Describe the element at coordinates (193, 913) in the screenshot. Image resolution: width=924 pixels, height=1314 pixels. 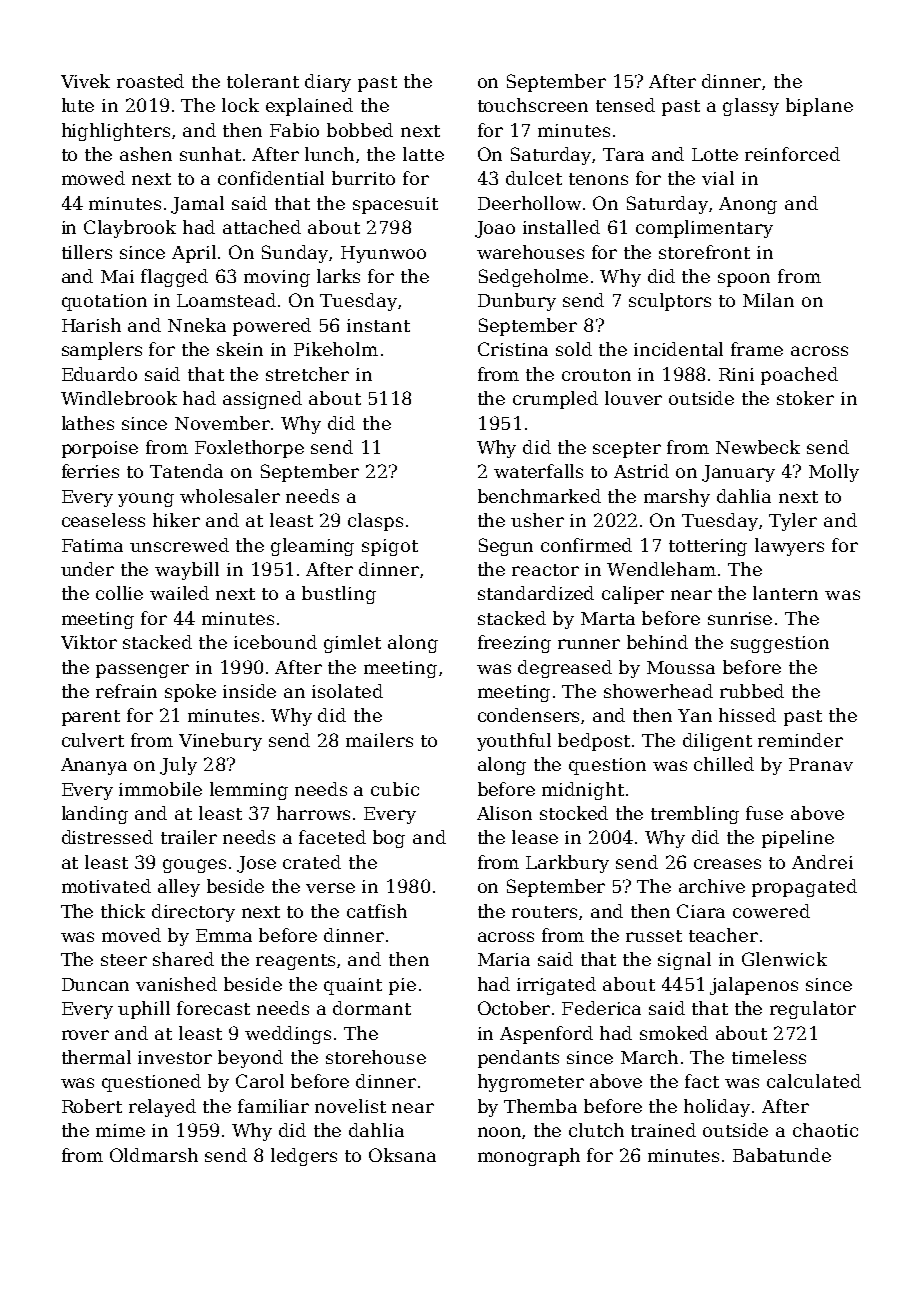
I see `directory` at that location.
